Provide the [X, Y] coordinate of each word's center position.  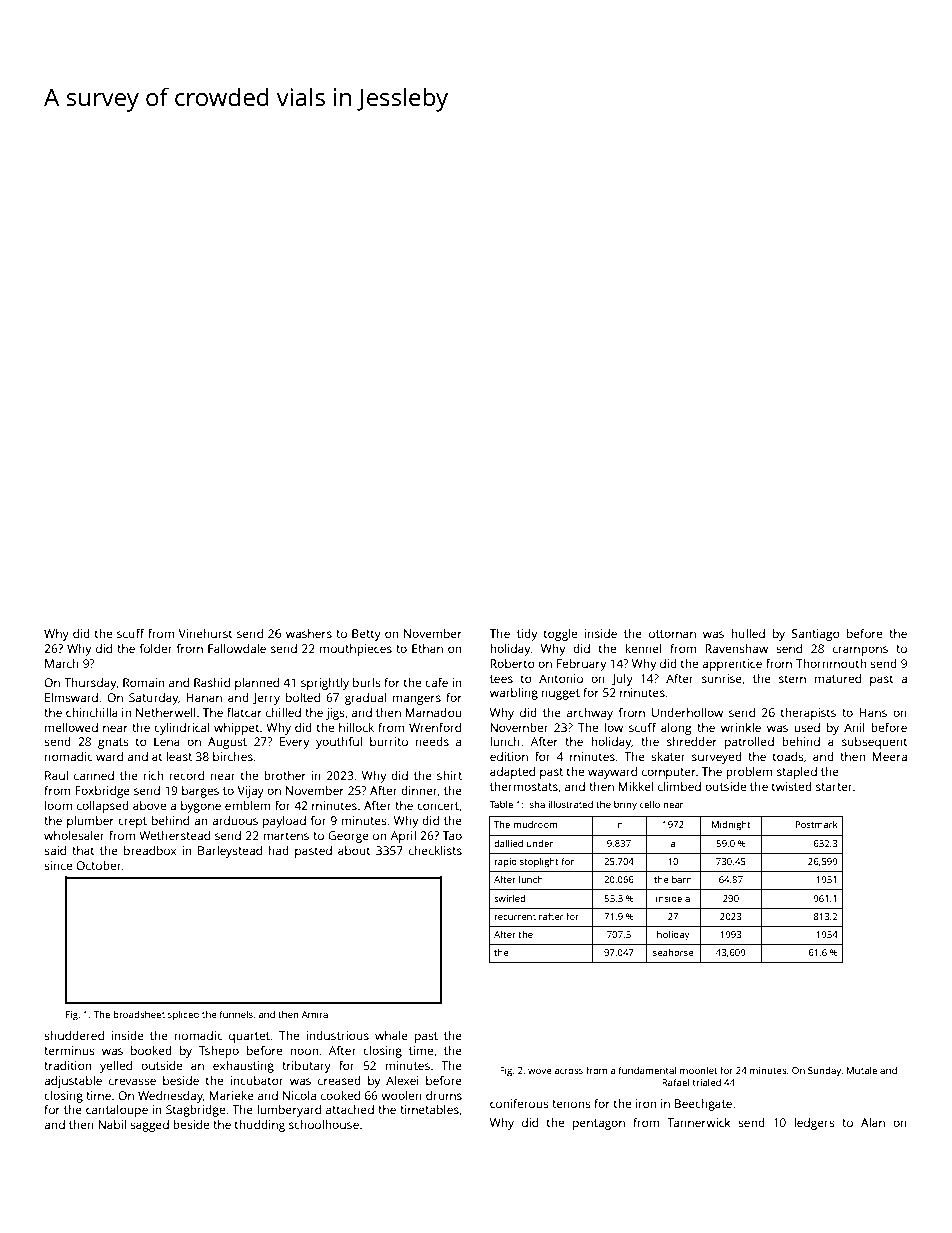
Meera [889, 756]
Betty [366, 635]
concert [438, 806]
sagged [149, 1126]
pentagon [599, 1124]
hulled [748, 633]
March [62, 663]
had [279, 850]
